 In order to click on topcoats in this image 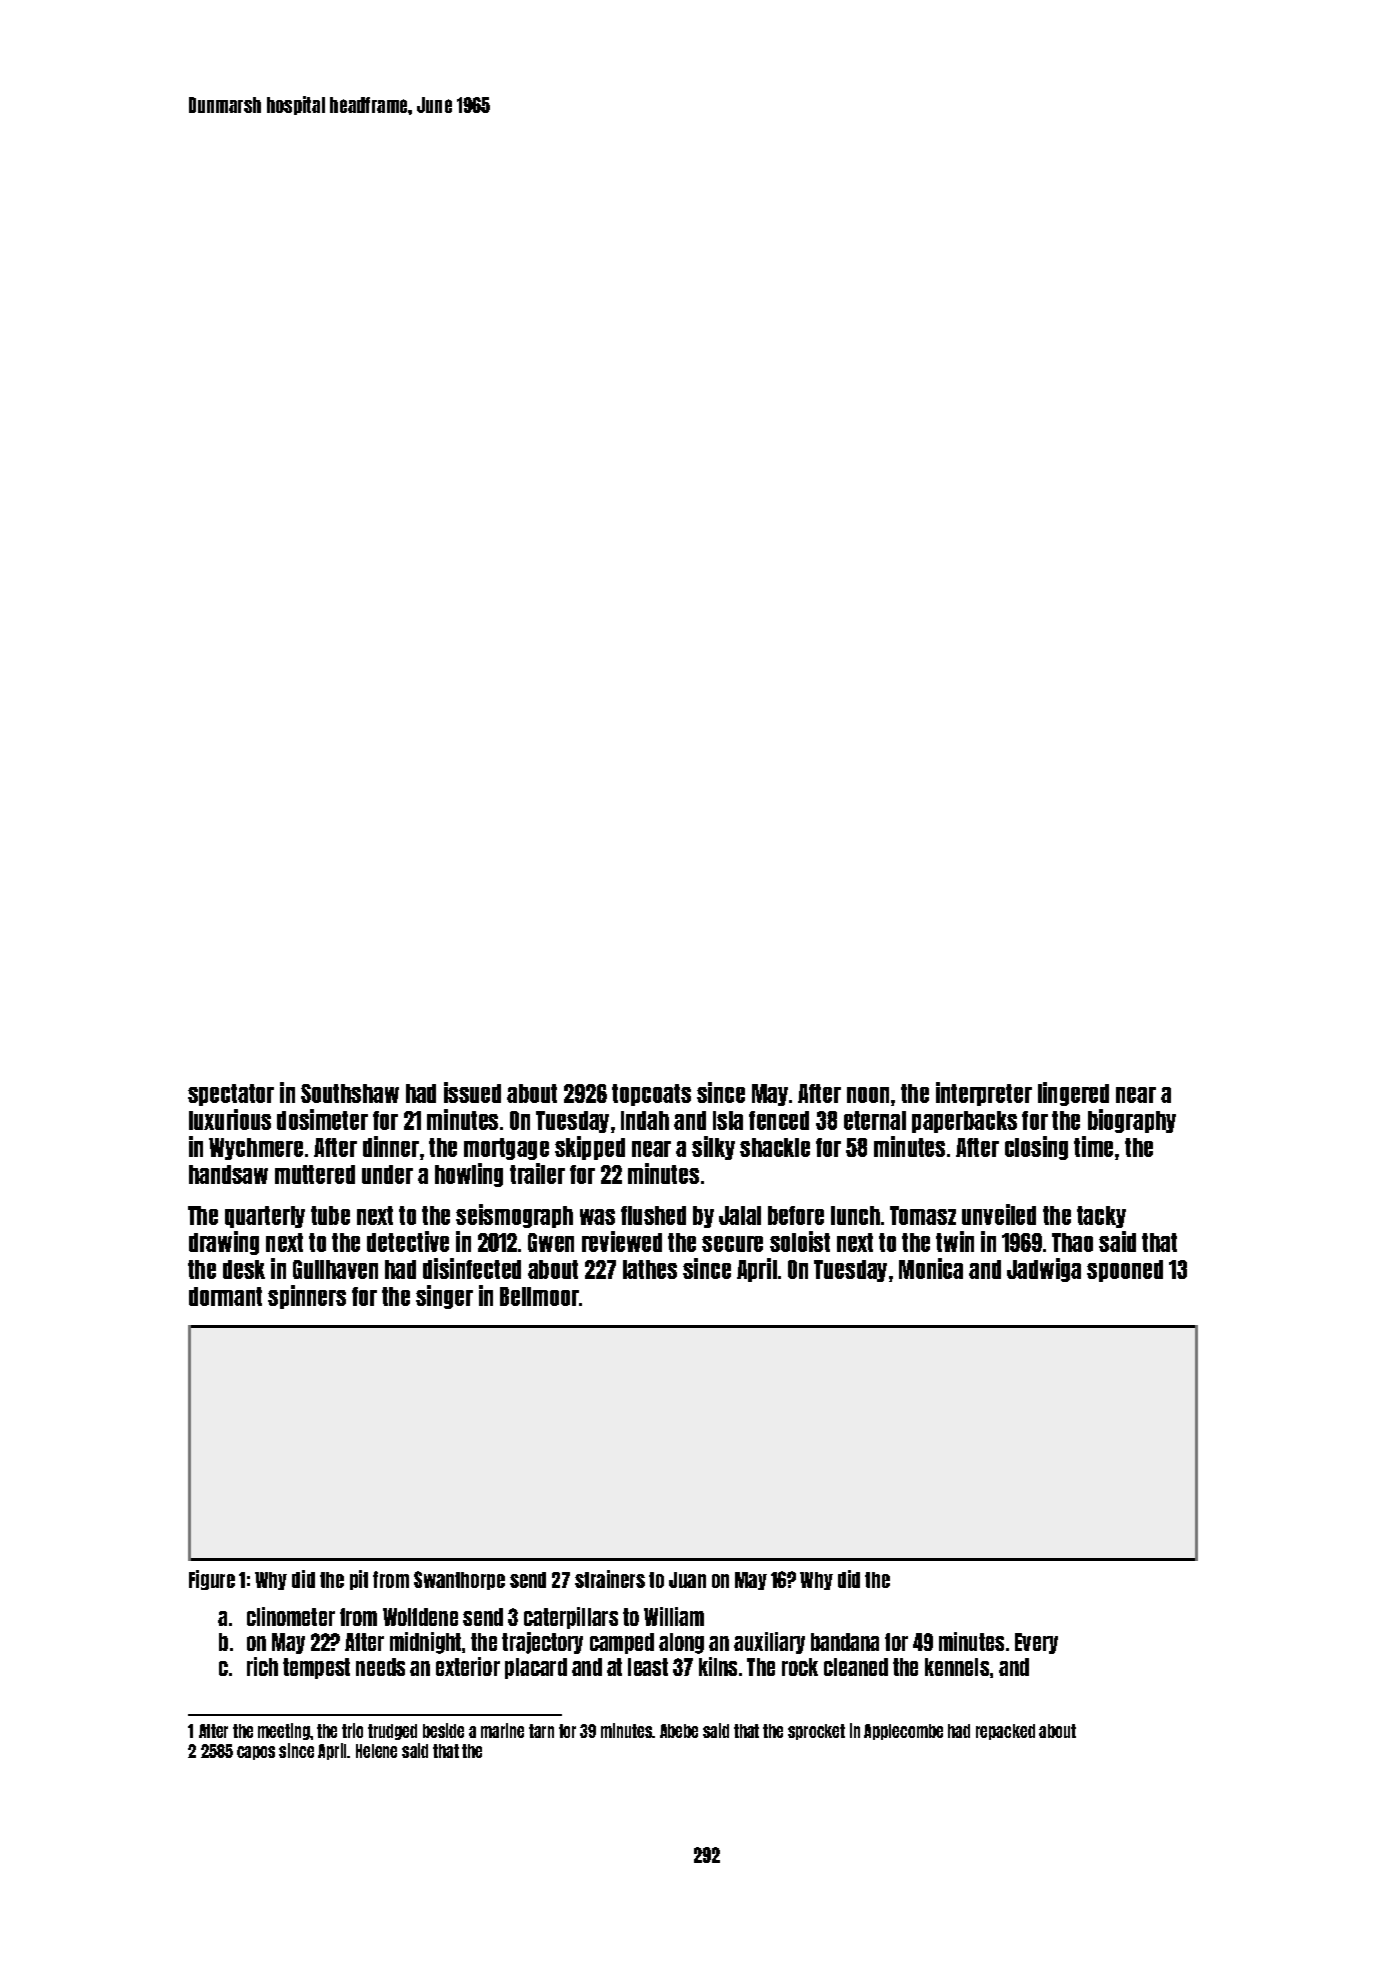, I will do `click(651, 1095)`.
